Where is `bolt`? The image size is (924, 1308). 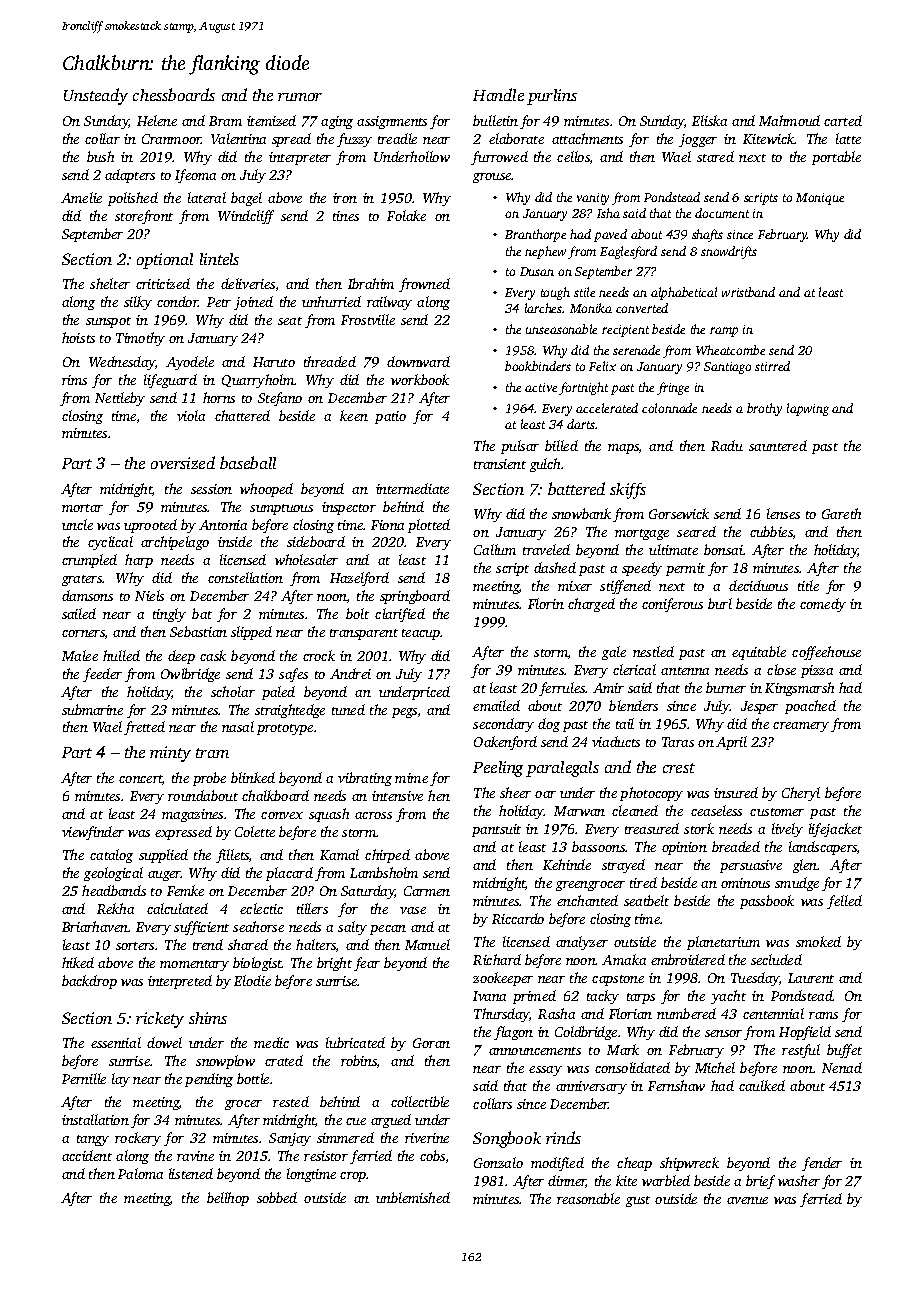
bolt is located at coordinates (357, 613).
